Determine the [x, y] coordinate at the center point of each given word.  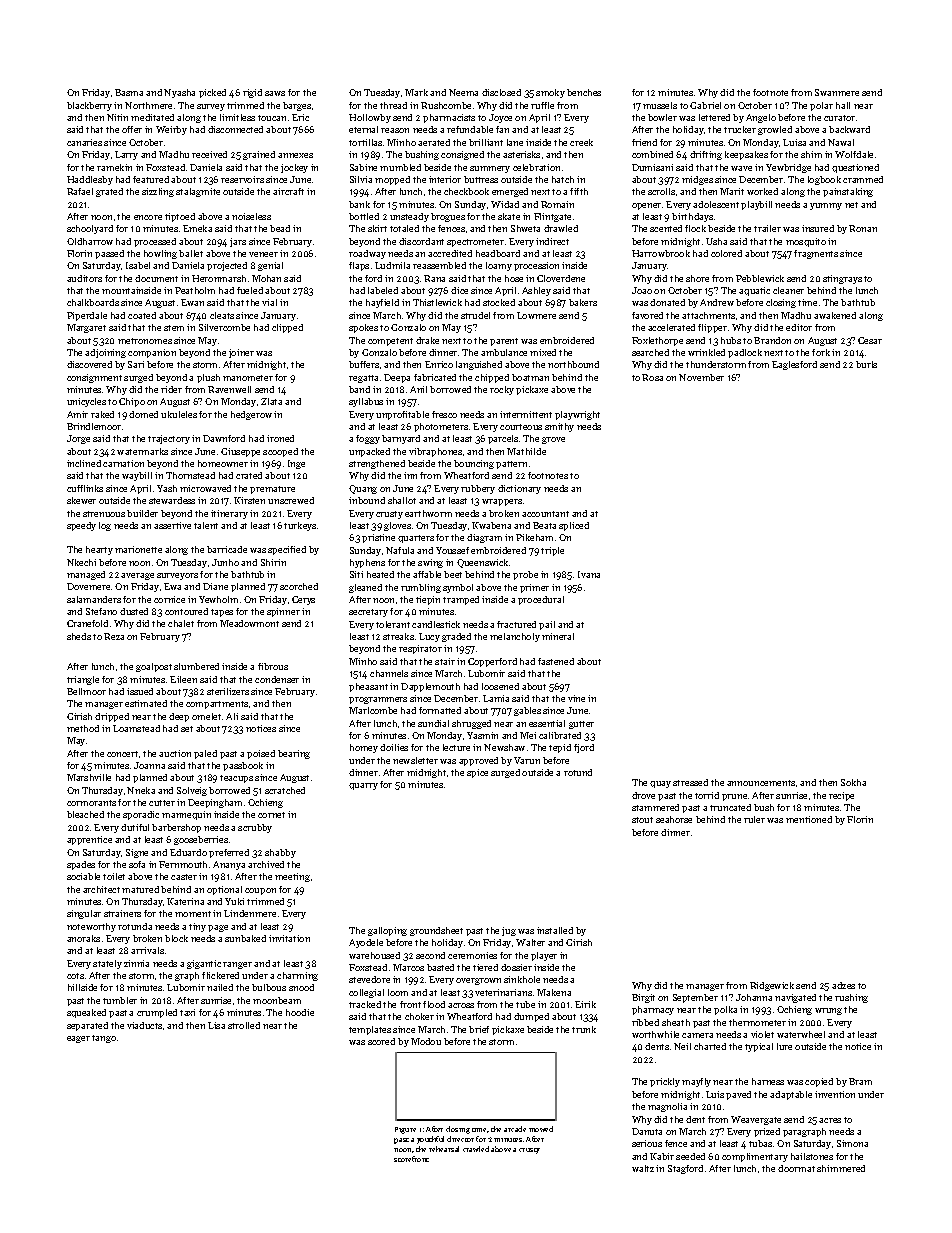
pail [547, 625]
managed [86, 575]
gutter [581, 725]
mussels [660, 105]
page [218, 928]
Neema [463, 92]
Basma [129, 92]
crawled [476, 1149]
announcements [761, 783]
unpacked [369, 452]
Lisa [216, 1025]
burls [866, 364]
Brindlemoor [94, 426]
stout [642, 820]
